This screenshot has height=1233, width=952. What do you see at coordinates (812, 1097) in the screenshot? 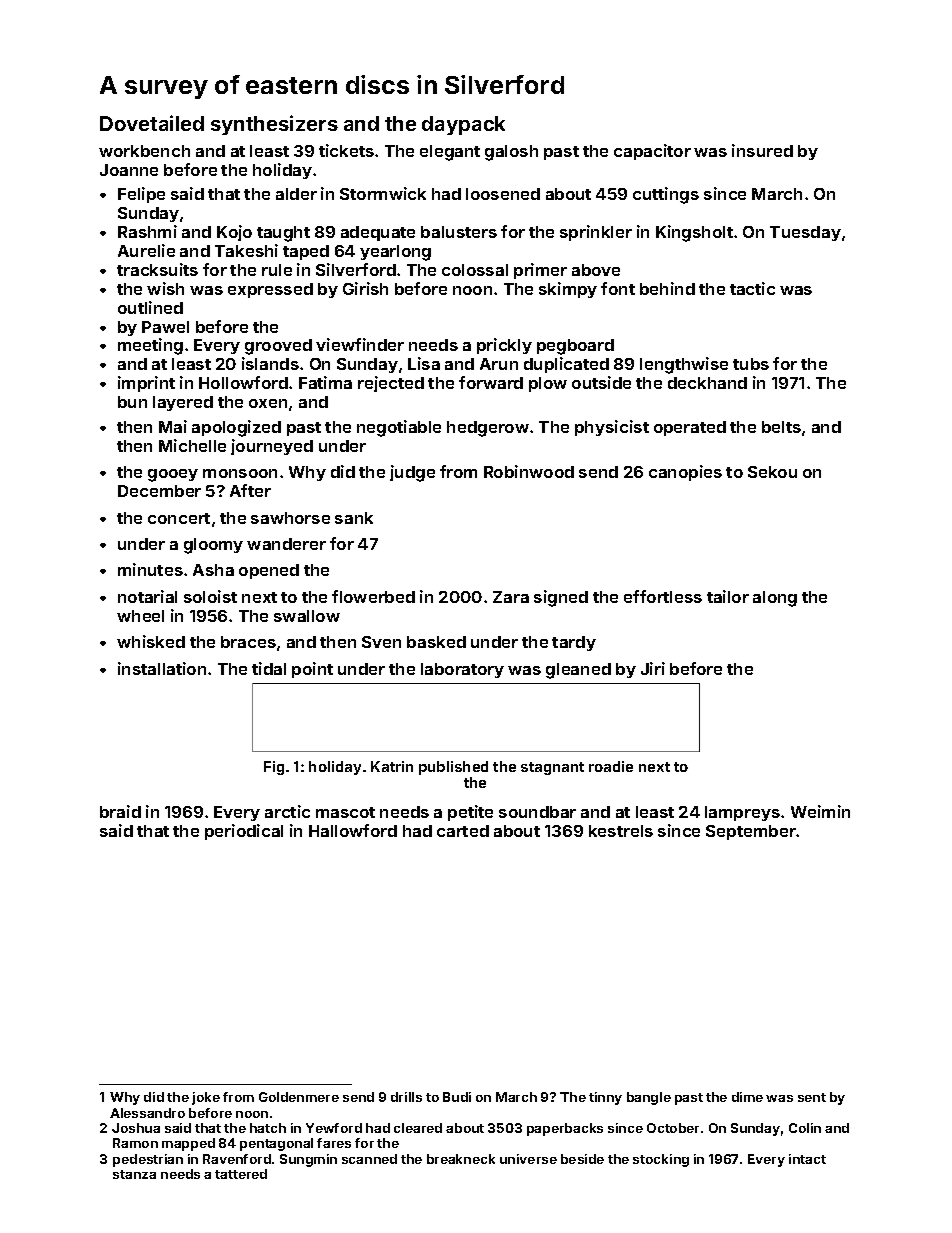
I see `sent` at bounding box center [812, 1097].
